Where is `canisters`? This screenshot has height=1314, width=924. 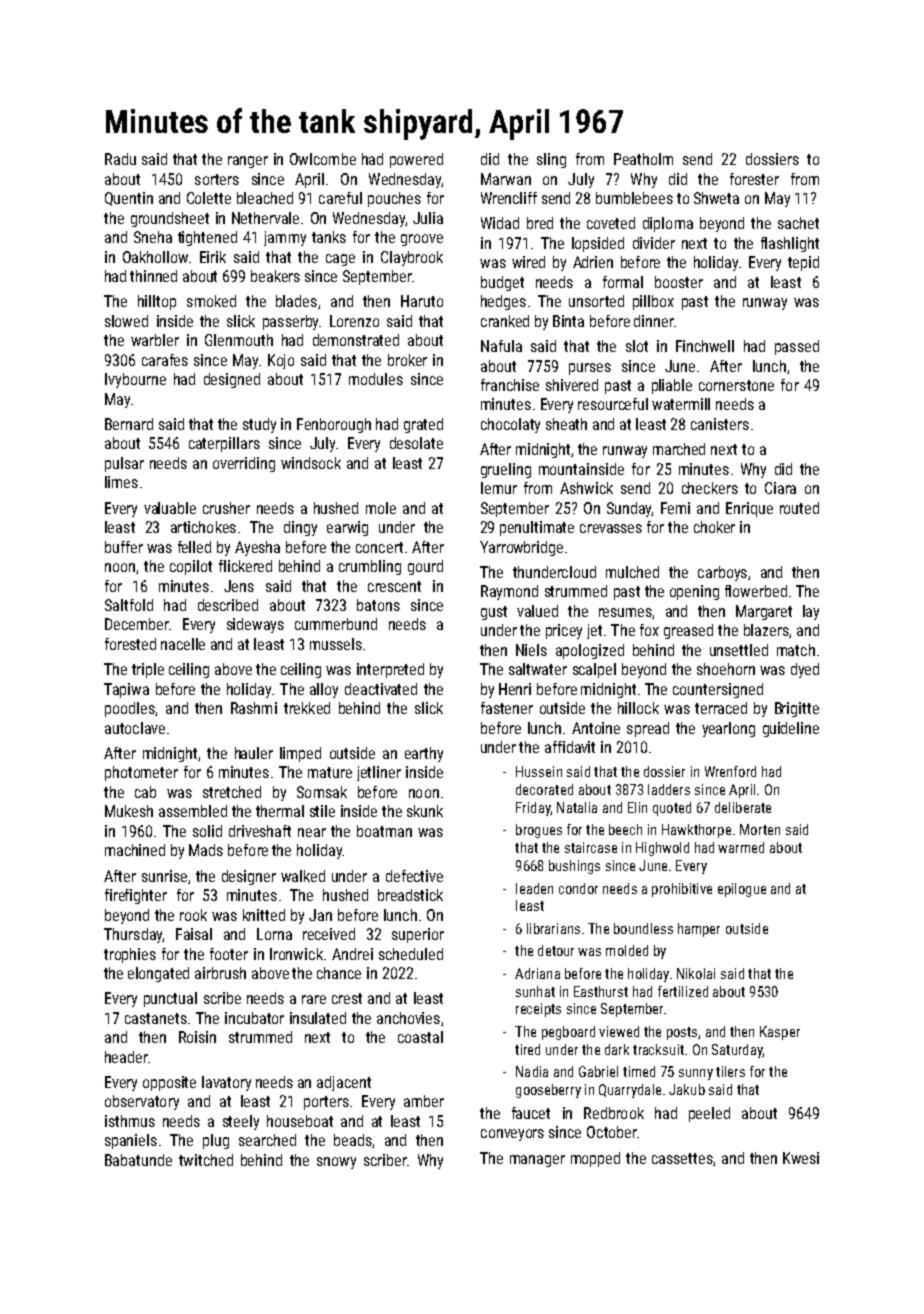 canisters is located at coordinates (720, 424).
